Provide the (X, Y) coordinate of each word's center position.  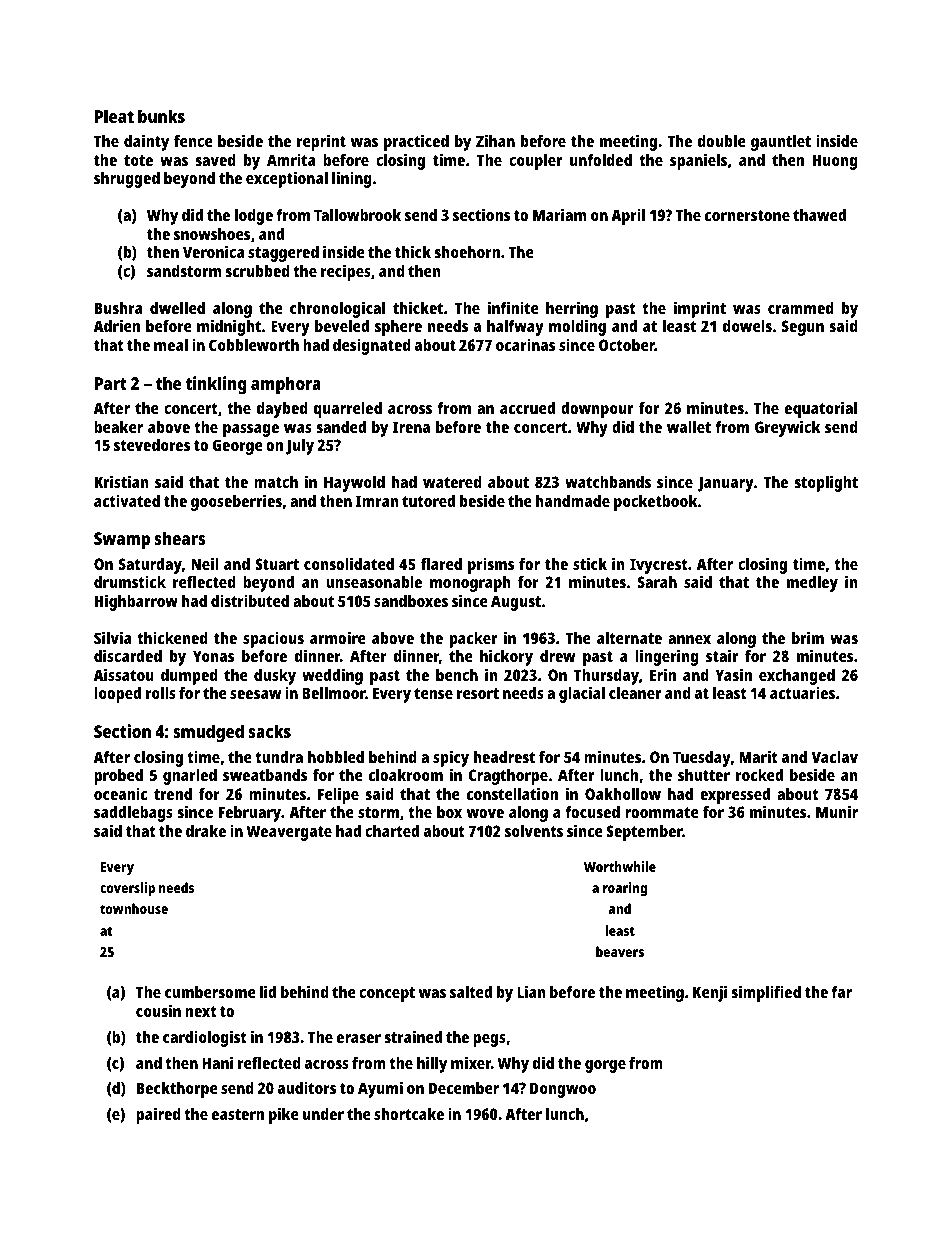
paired (158, 1115)
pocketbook (656, 503)
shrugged (127, 180)
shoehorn (467, 252)
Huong (835, 162)
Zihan (495, 140)
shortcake (409, 1114)
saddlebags (133, 814)
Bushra (118, 308)
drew (558, 656)
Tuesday (702, 759)
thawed (819, 215)
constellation (512, 793)
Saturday (150, 566)
